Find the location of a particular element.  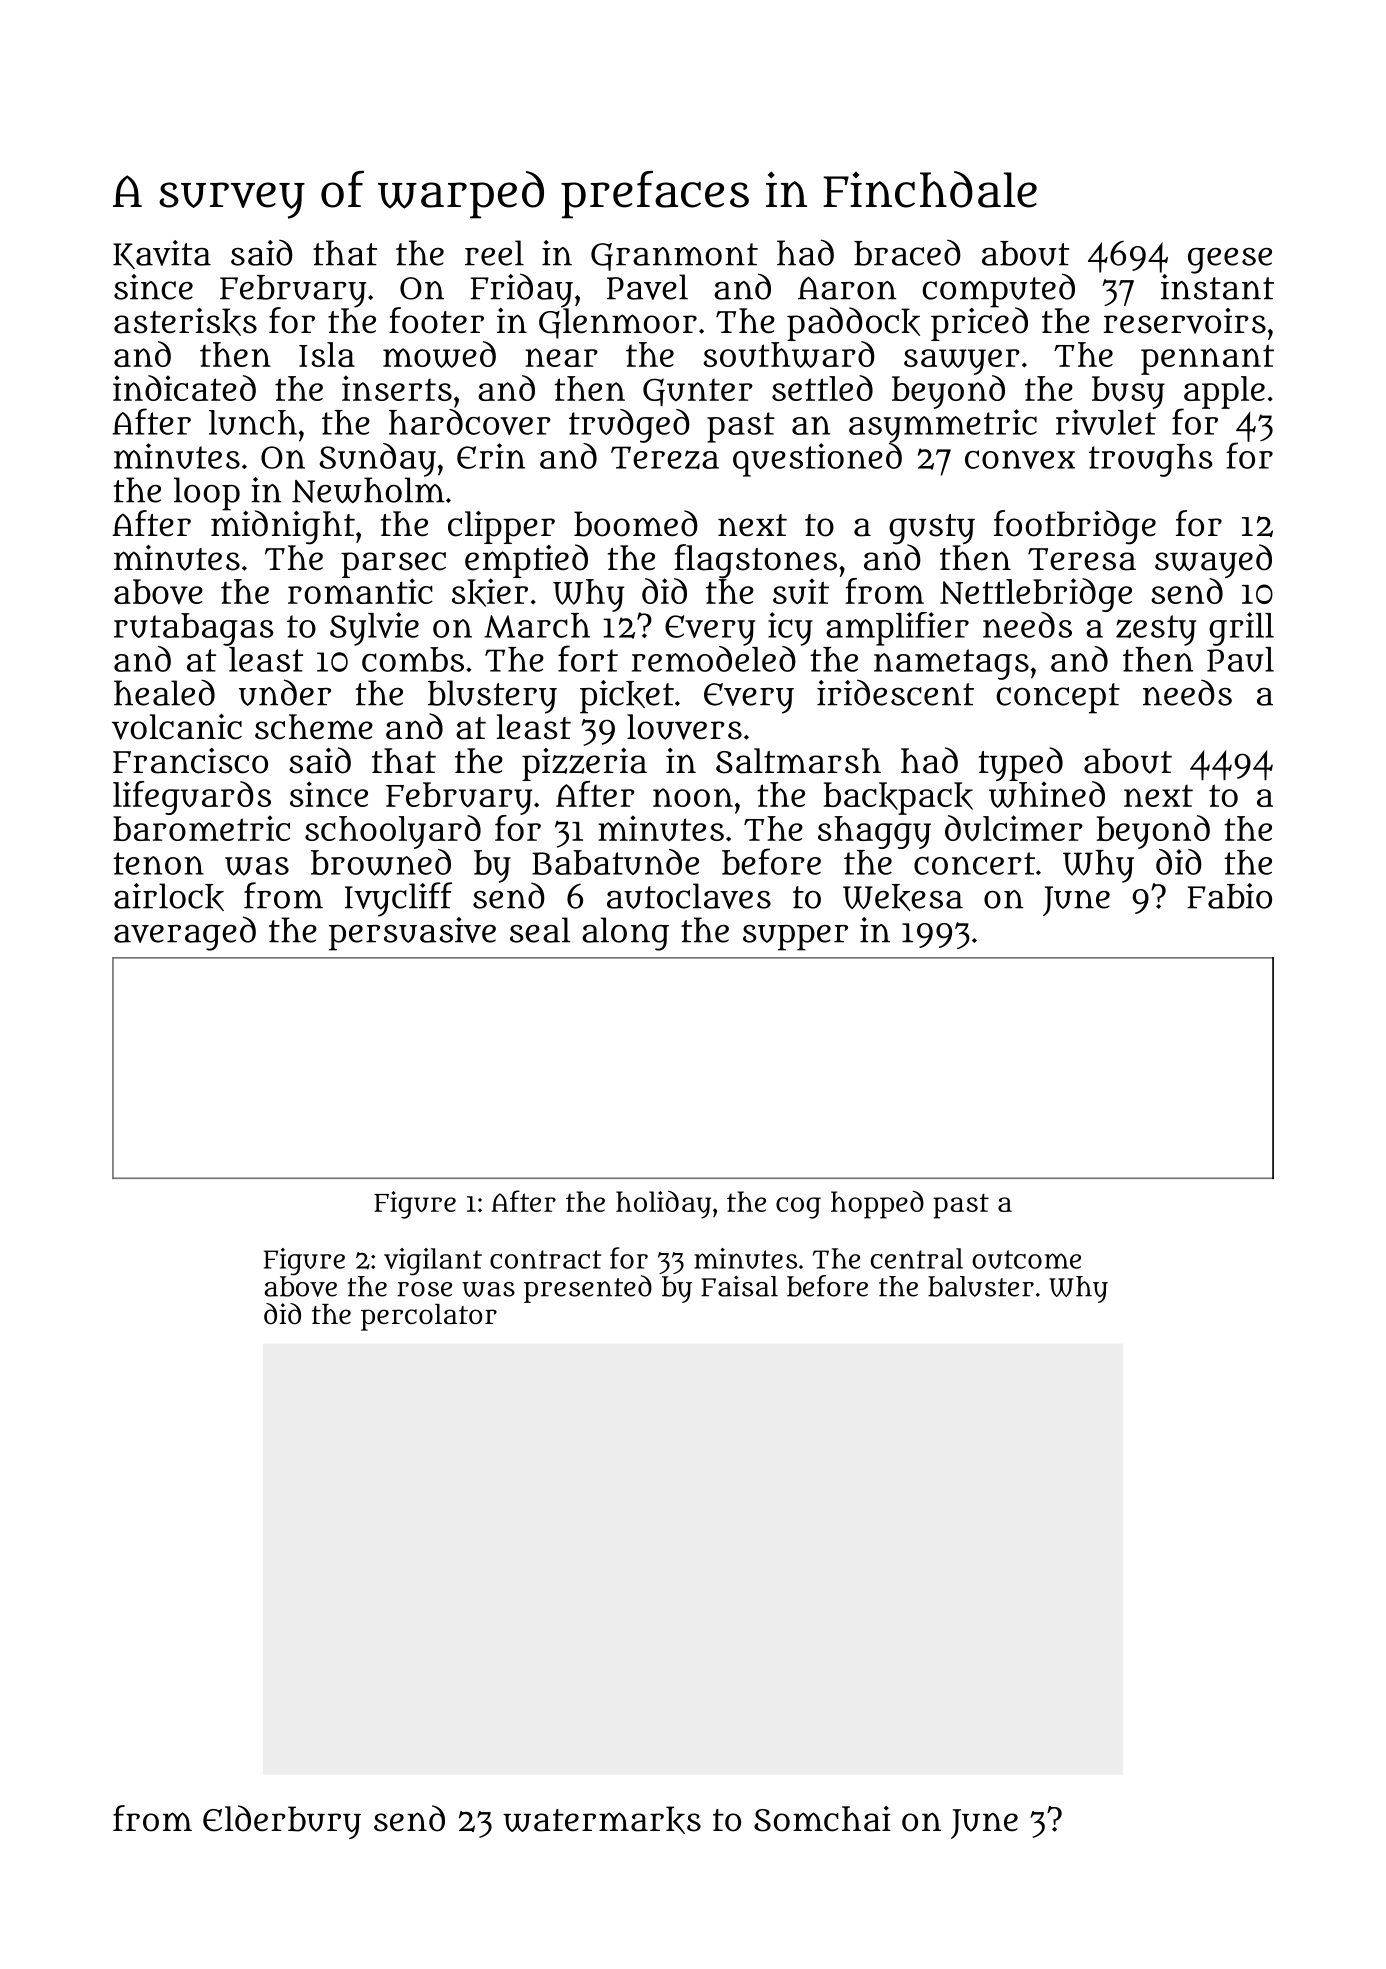

cog is located at coordinates (798, 1208).
